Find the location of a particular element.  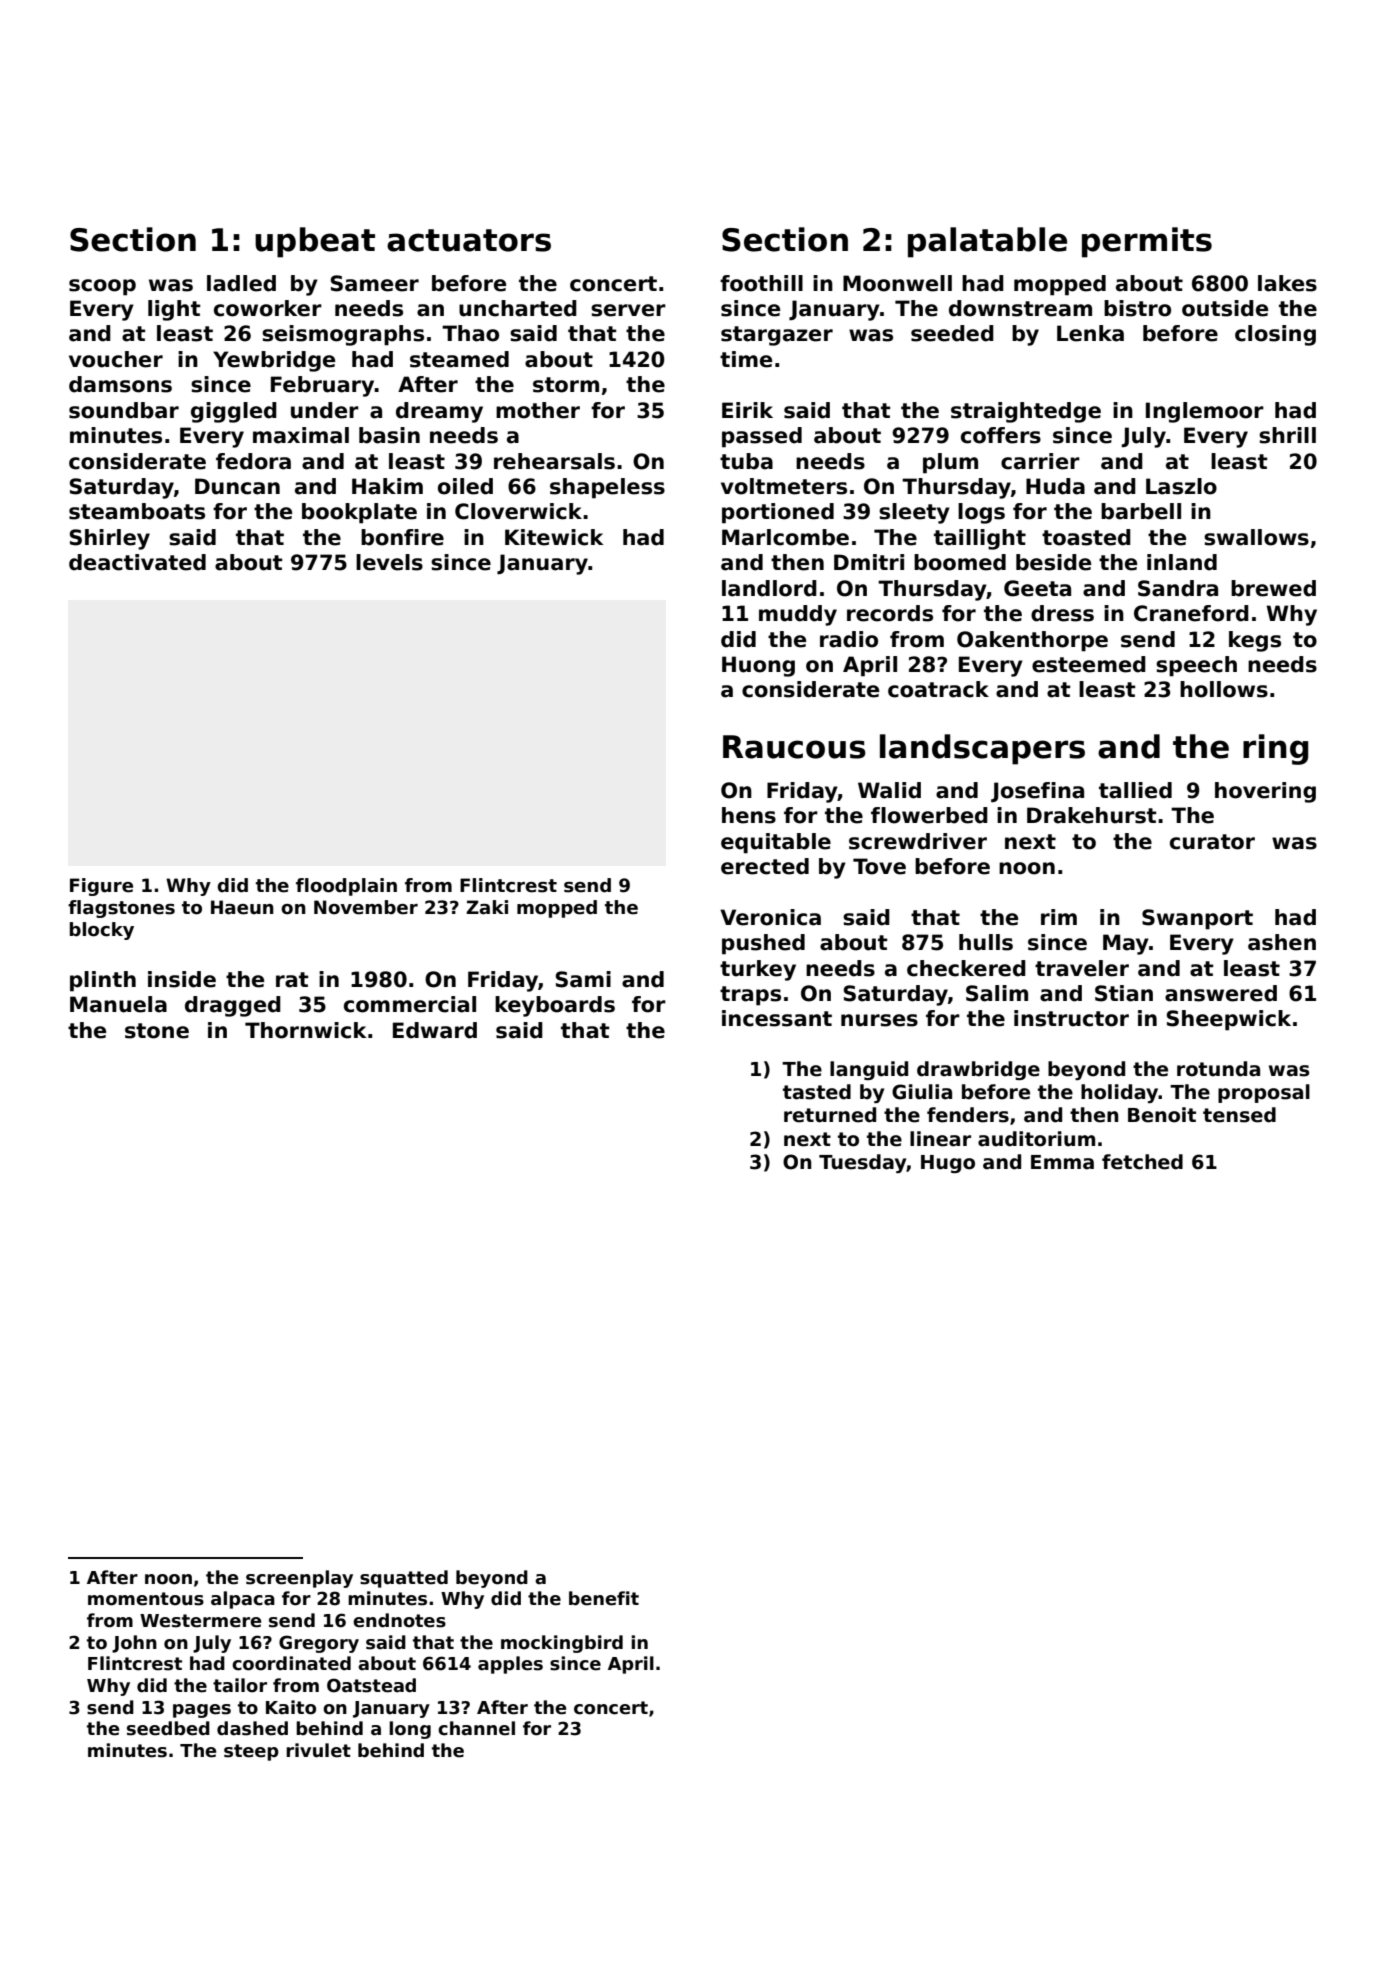

Raucous is located at coordinates (794, 747).
